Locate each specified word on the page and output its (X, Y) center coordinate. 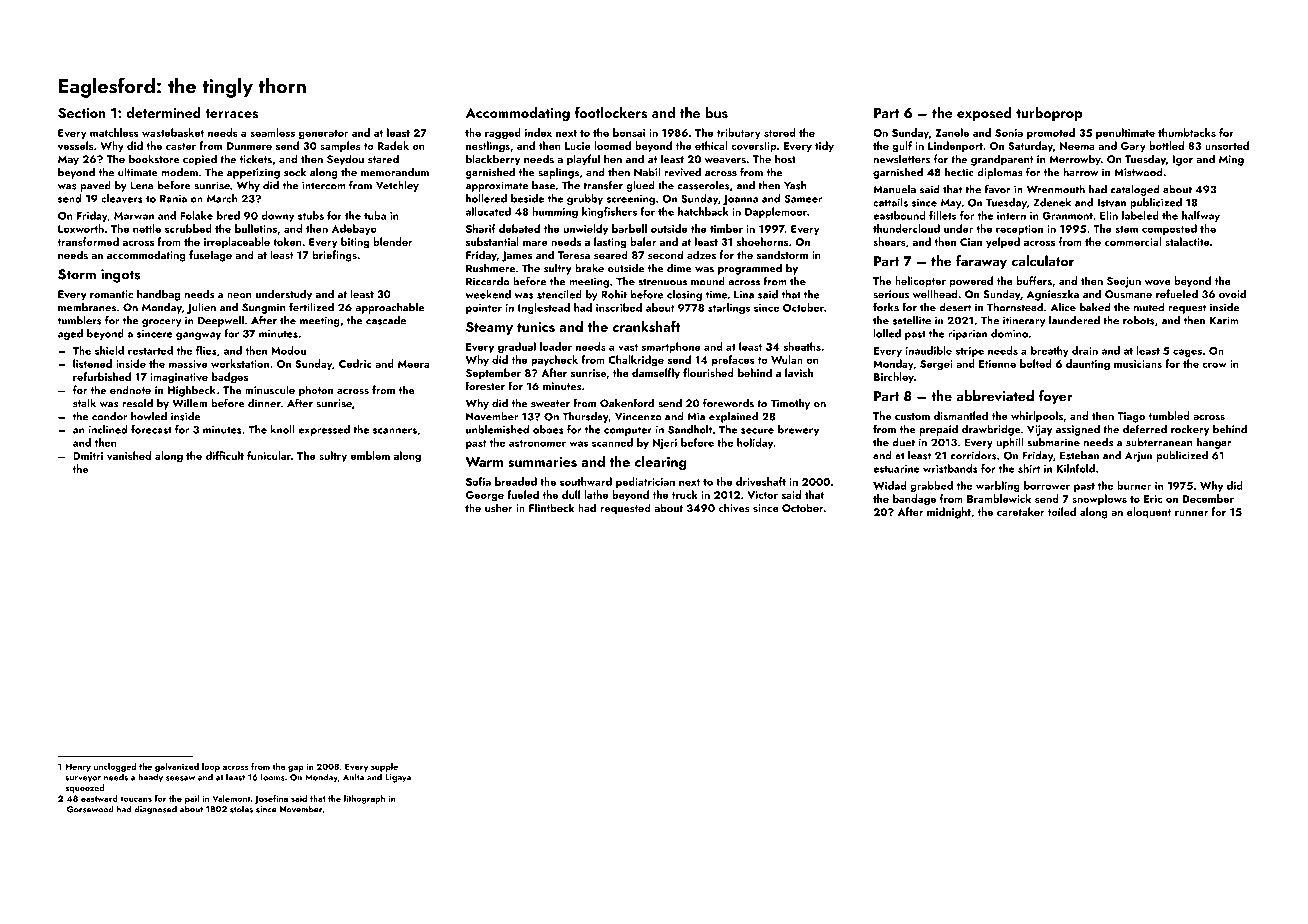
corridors (974, 455)
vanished (129, 455)
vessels (76, 145)
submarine (1053, 442)
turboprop (1049, 114)
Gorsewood (90, 809)
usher (499, 507)
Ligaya (398, 778)
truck (685, 494)
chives (734, 507)
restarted (150, 350)
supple (384, 767)
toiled (1062, 511)
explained (733, 417)
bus (716, 112)
